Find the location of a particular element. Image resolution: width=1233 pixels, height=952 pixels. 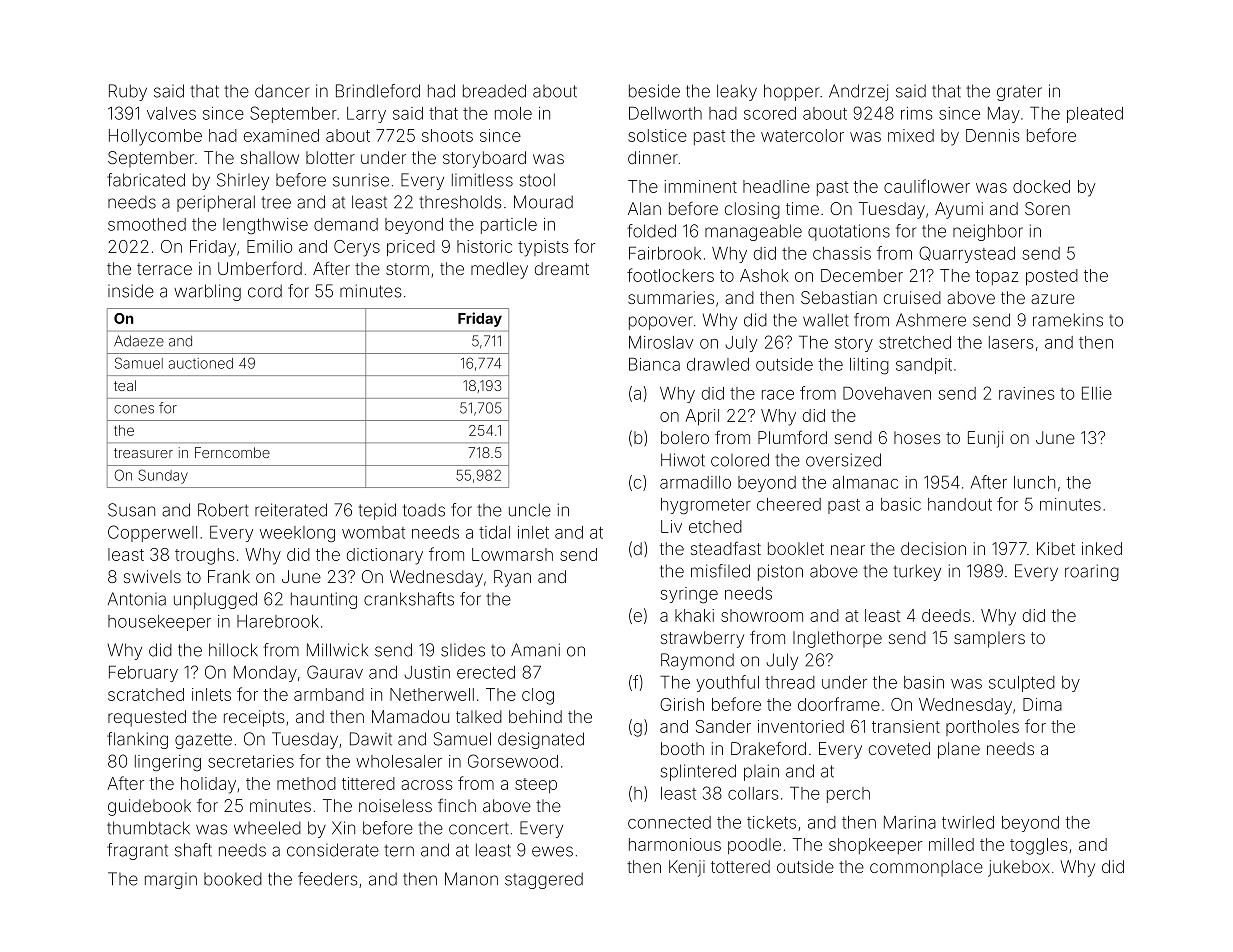

Harebrook is located at coordinates (278, 621).
